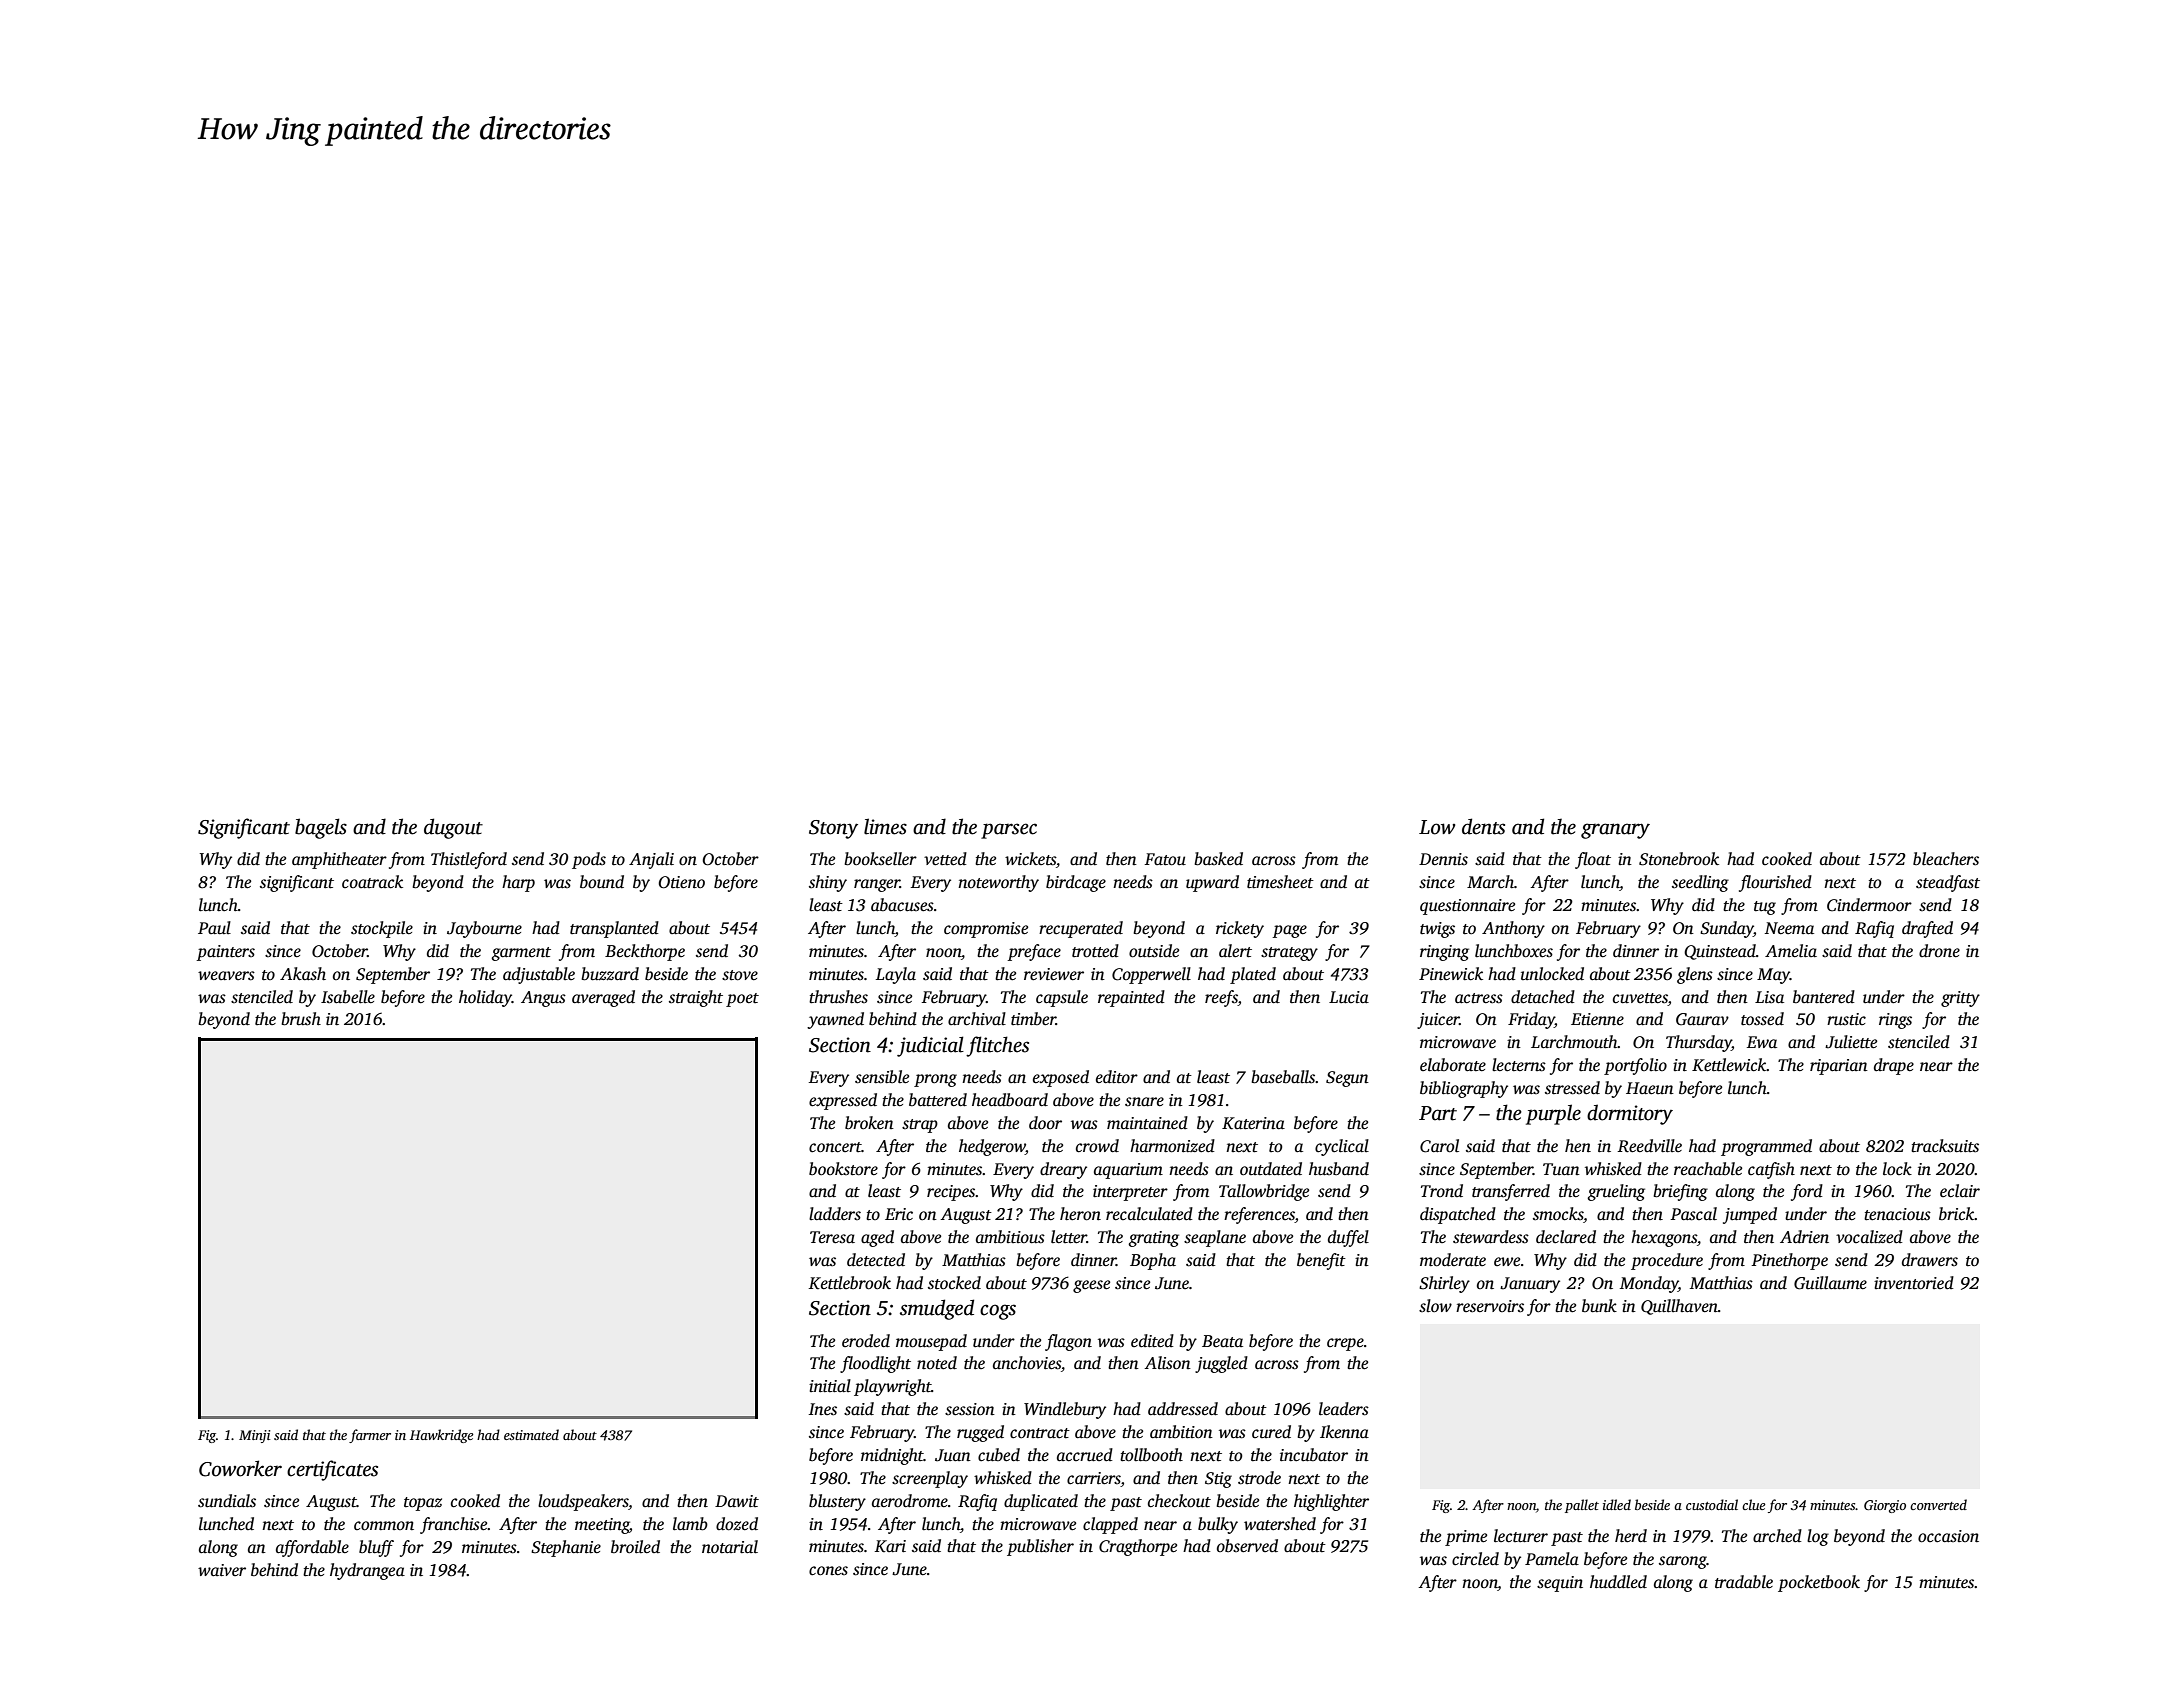  I want to click on March, so click(1490, 881).
